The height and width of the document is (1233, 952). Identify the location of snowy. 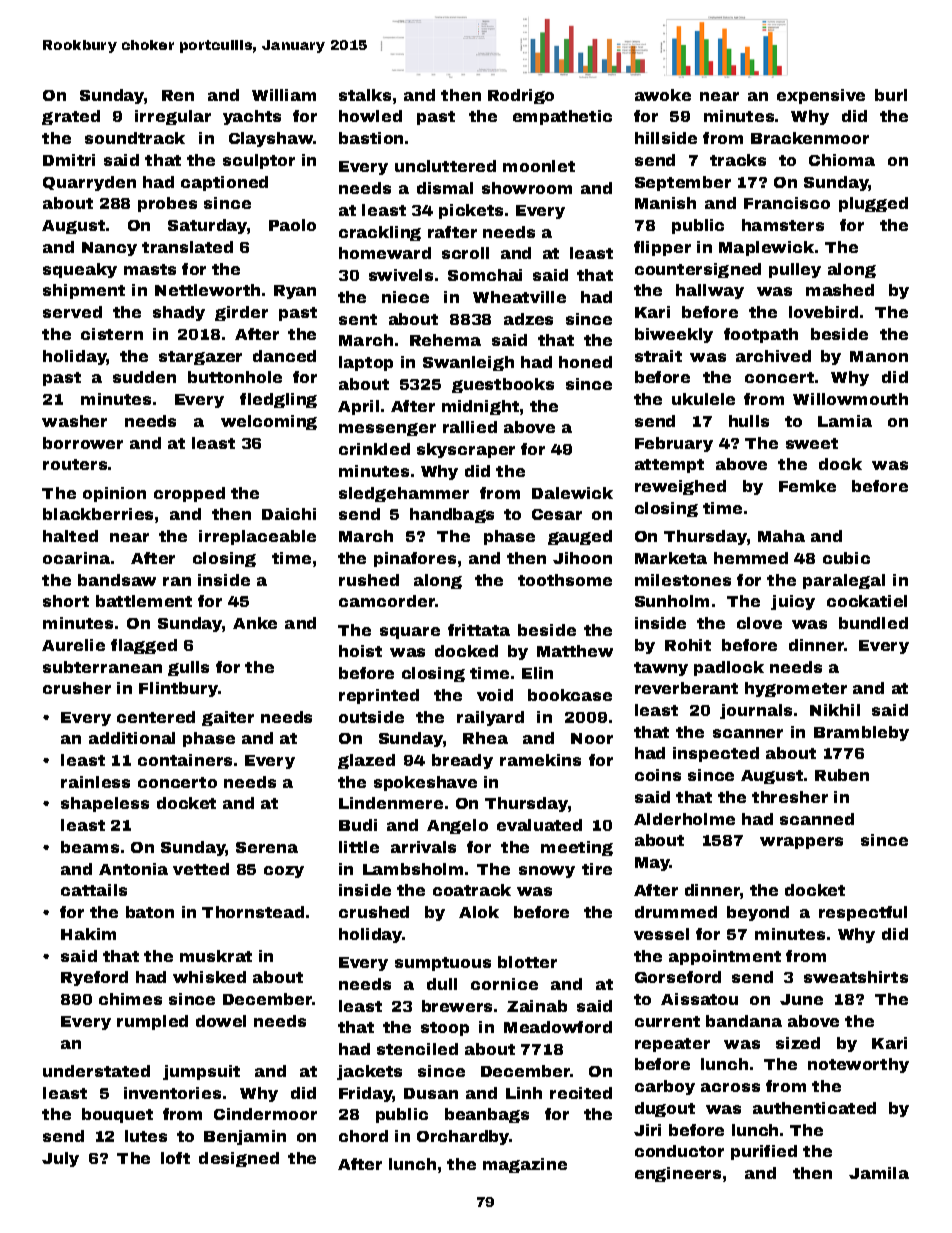
(547, 872).
